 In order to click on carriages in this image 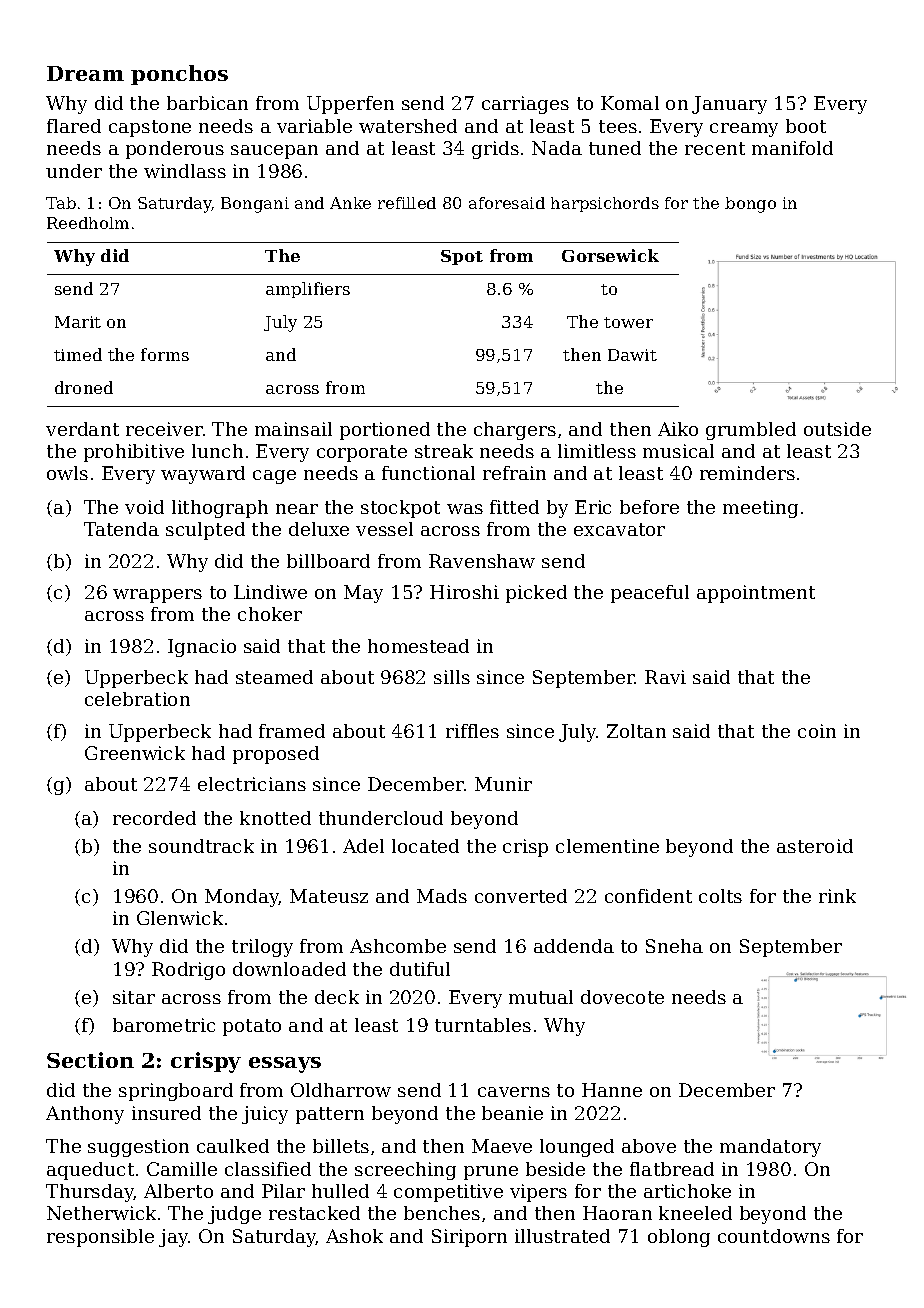, I will do `click(525, 105)`.
